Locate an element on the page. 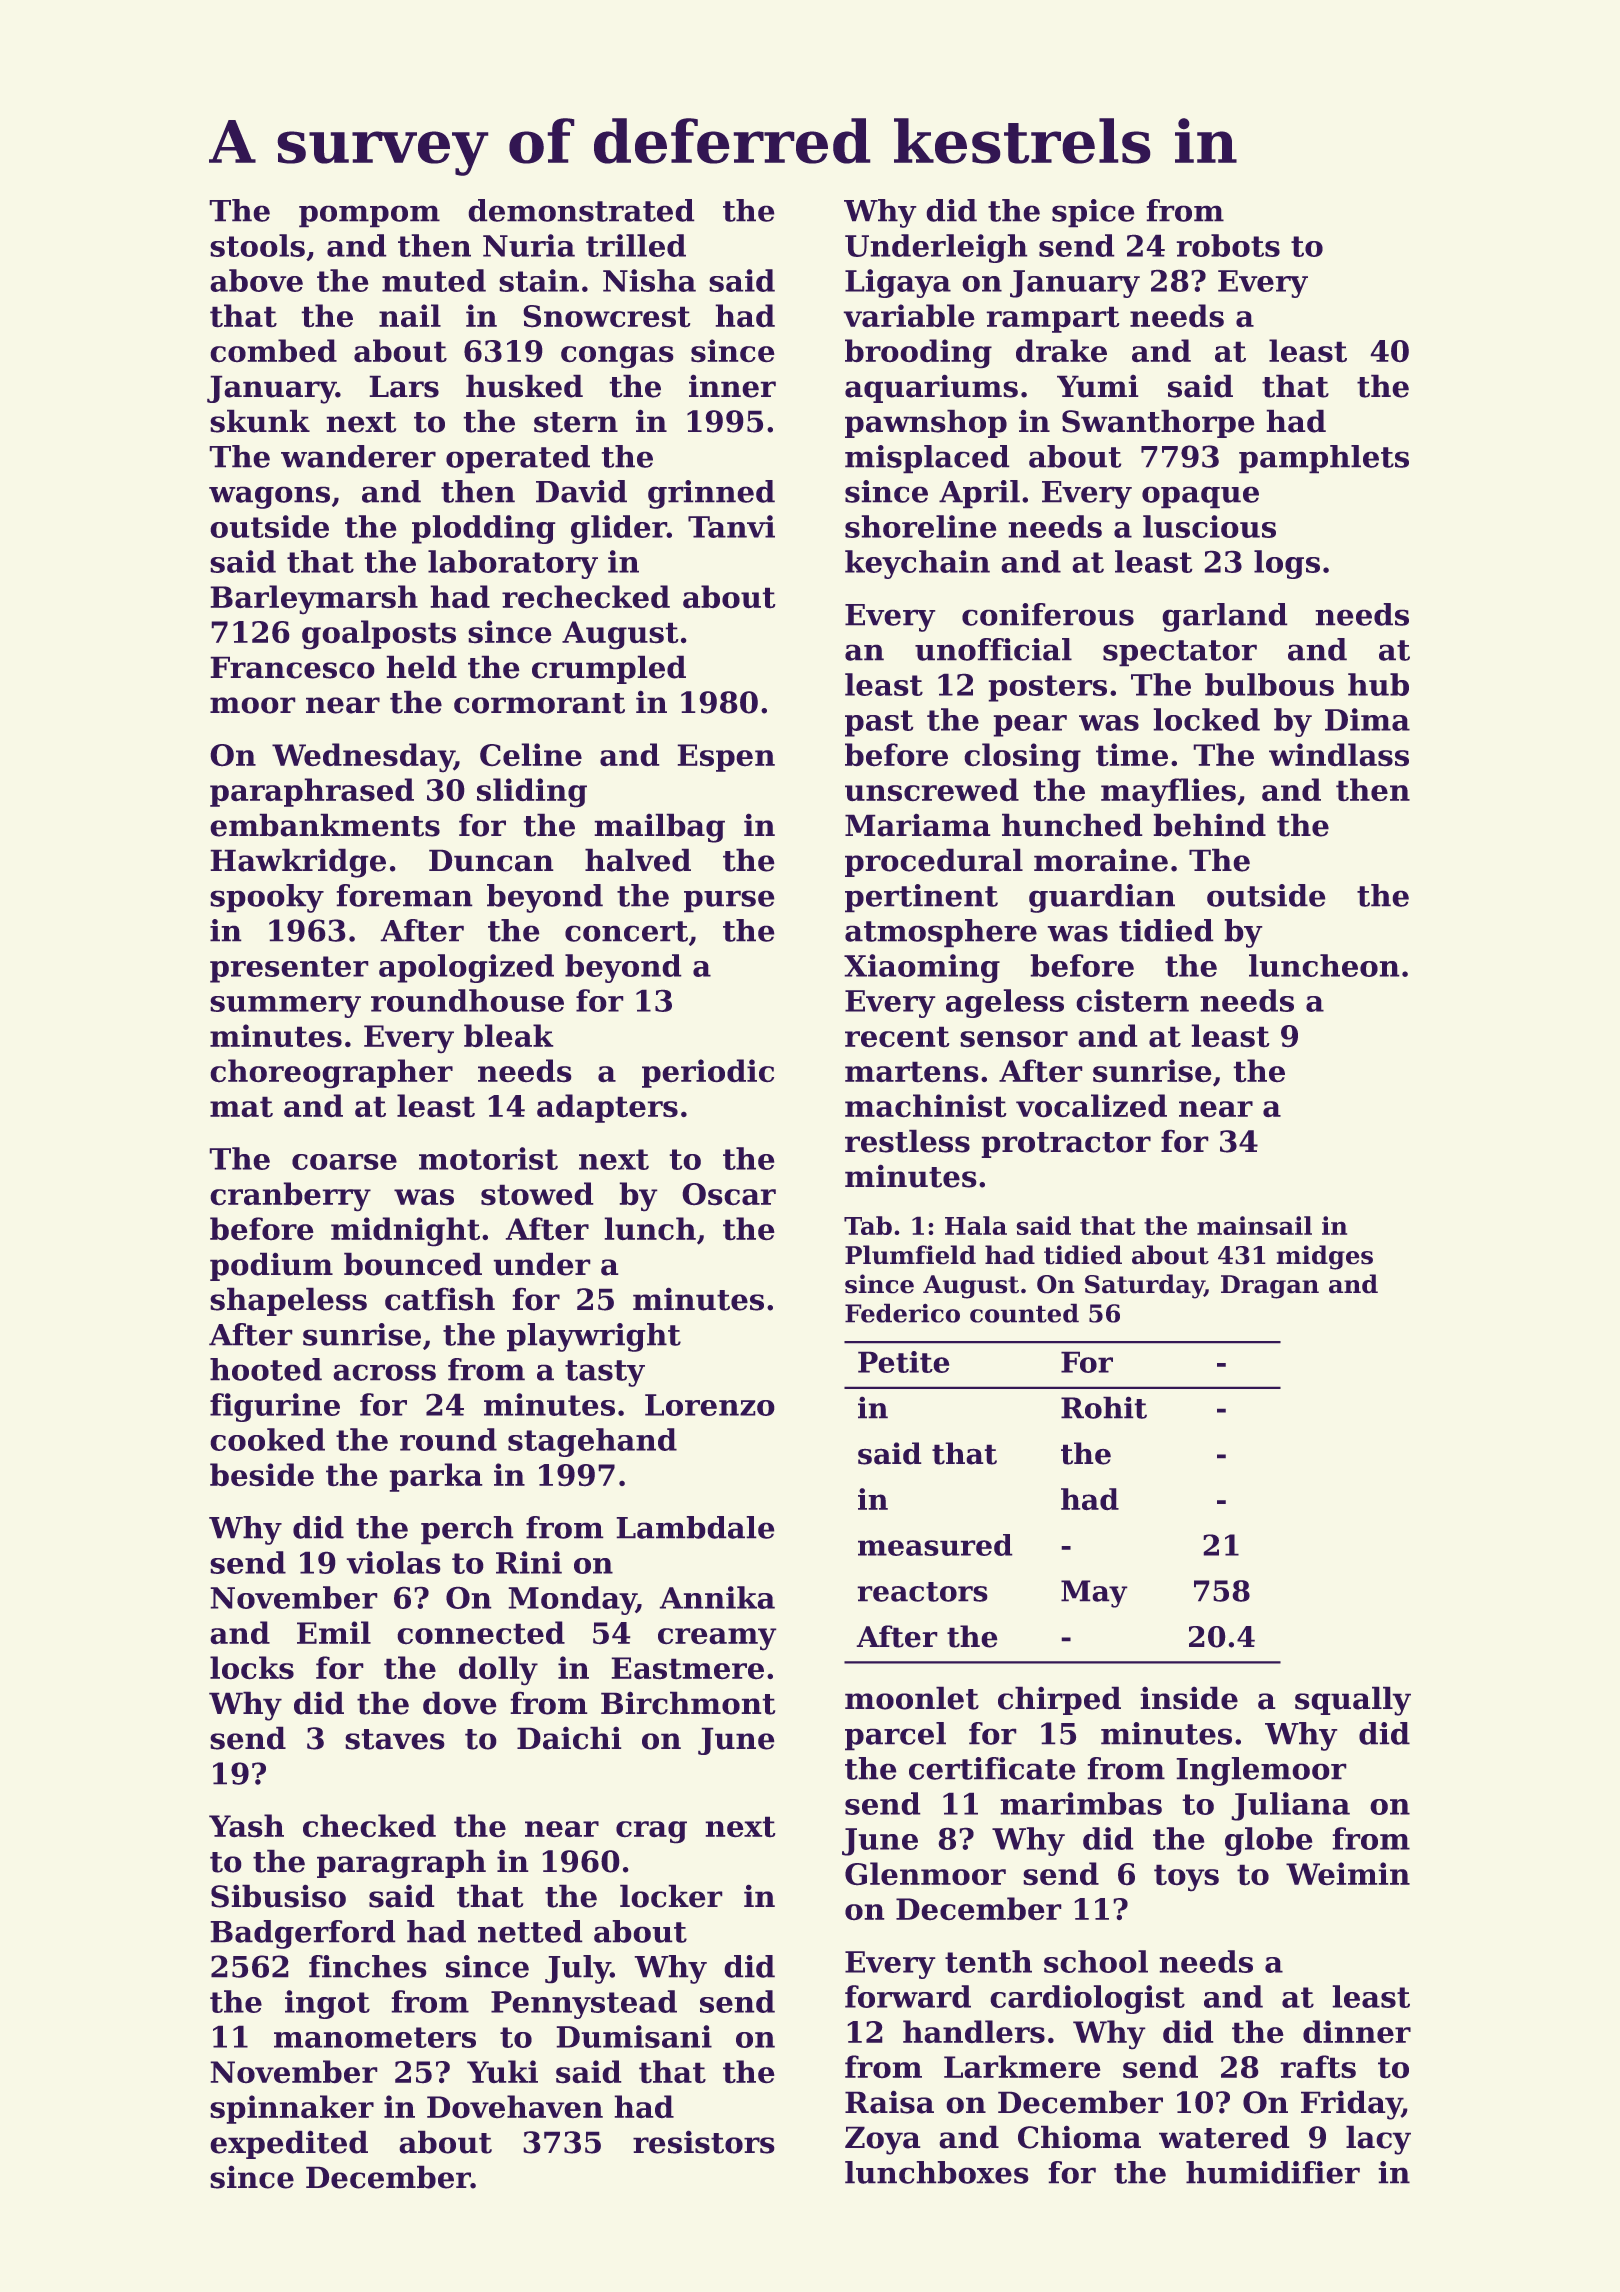 Image resolution: width=1620 pixels, height=2292 pixels. pompom is located at coordinates (369, 216).
